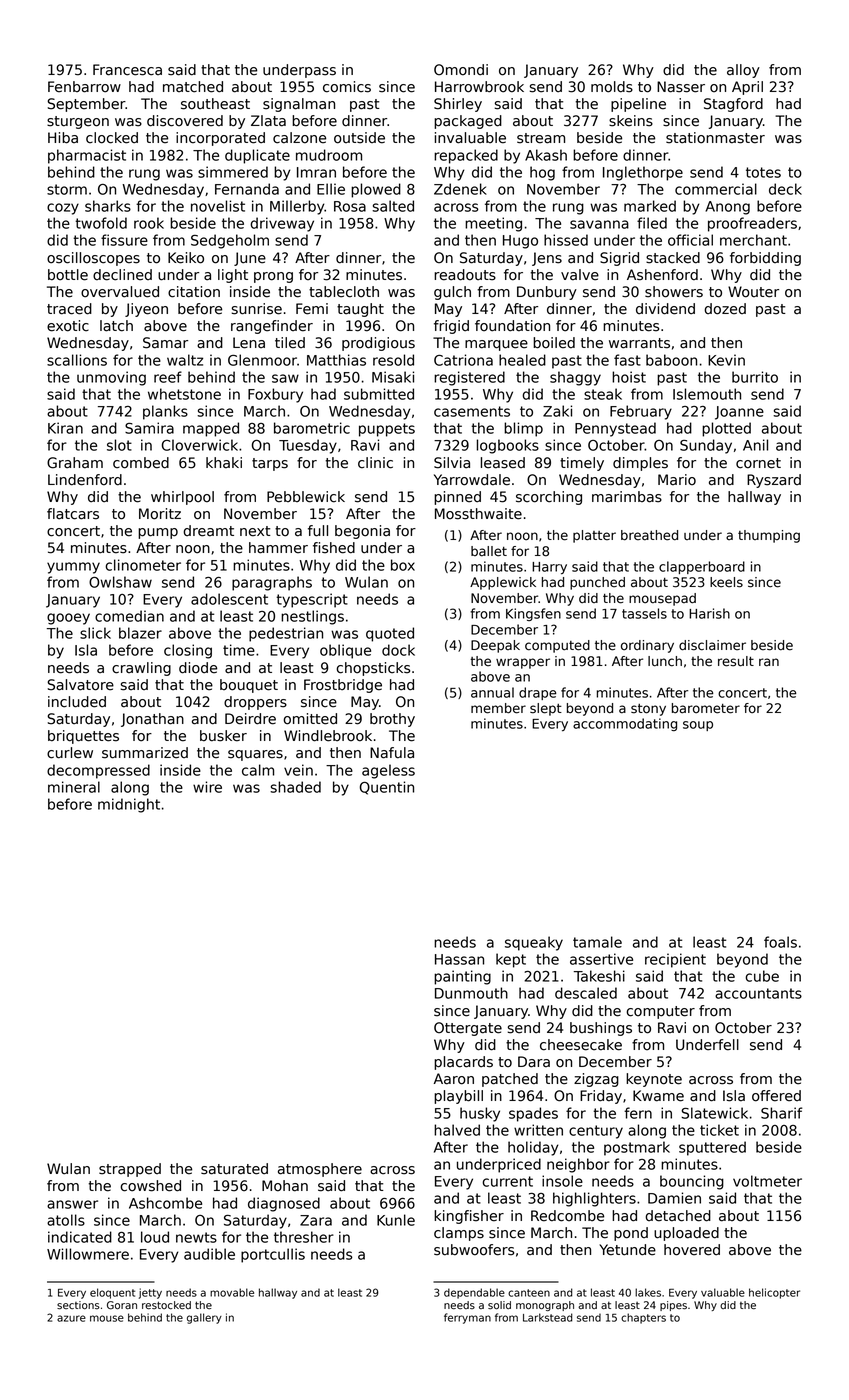 Image resolution: width=849 pixels, height=1400 pixels. What do you see at coordinates (304, 1237) in the image?
I see `thresher` at bounding box center [304, 1237].
